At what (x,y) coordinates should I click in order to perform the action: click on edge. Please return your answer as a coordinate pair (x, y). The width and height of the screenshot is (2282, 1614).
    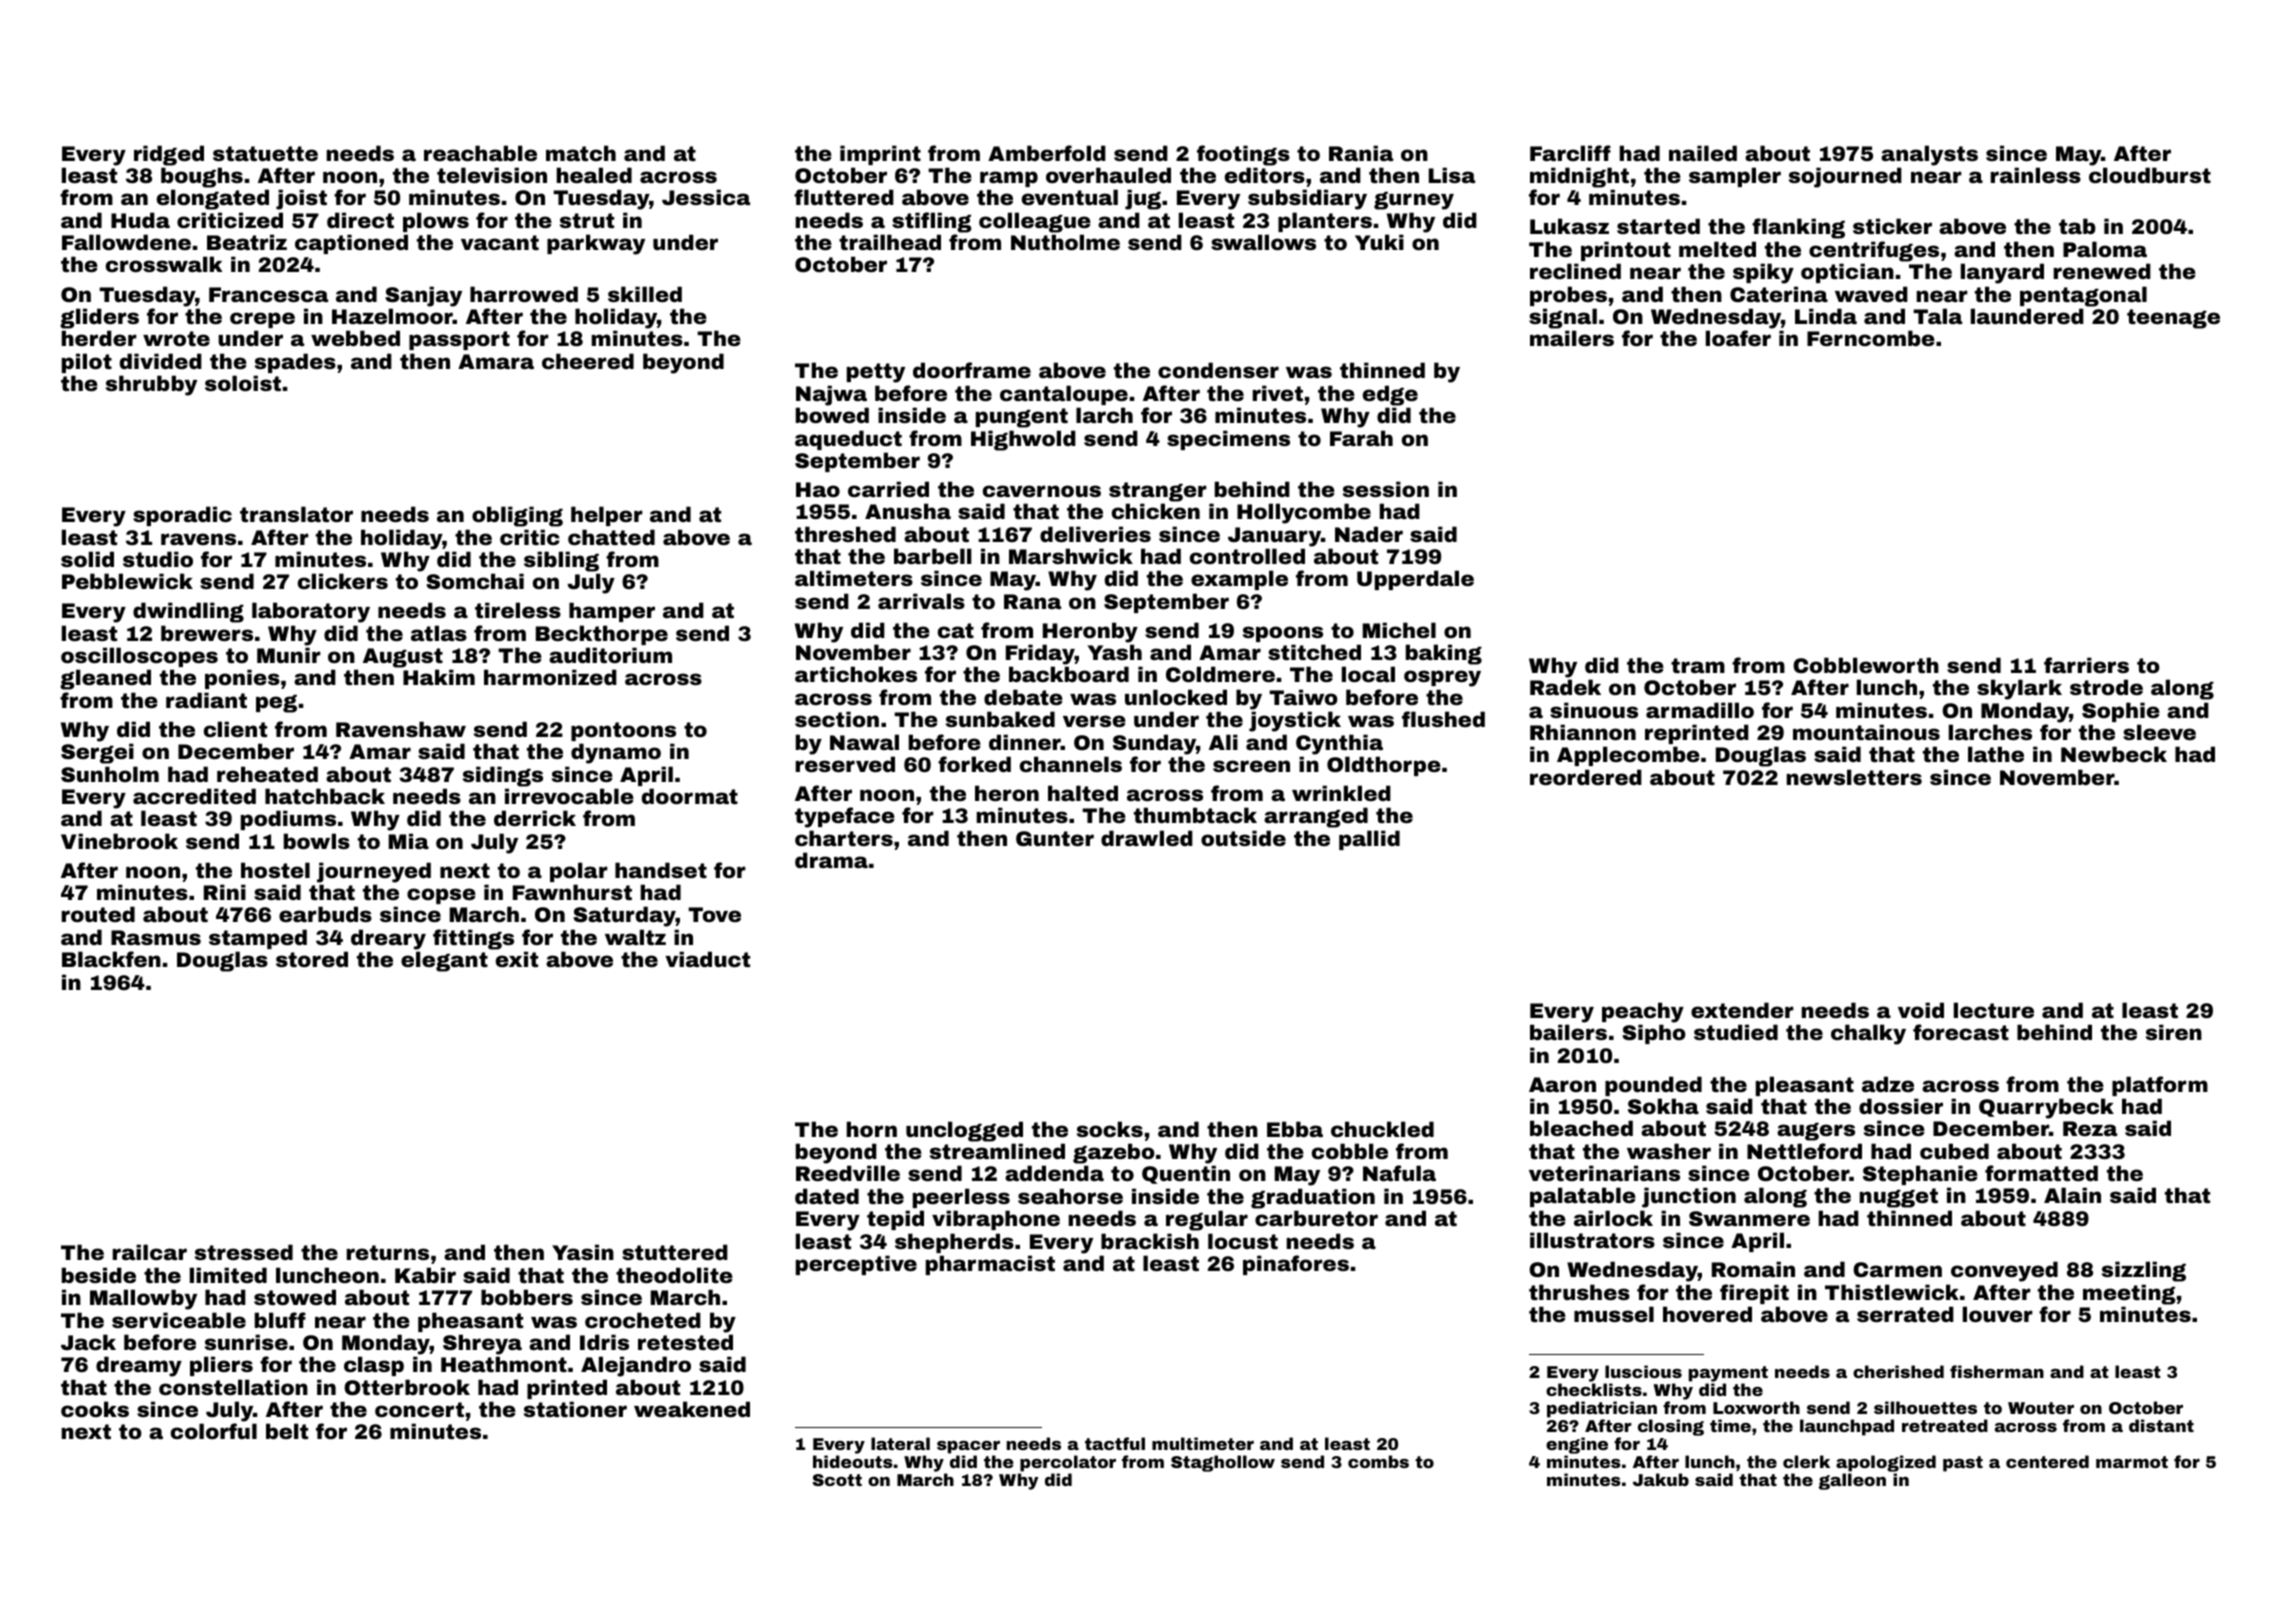
    Looking at the image, I should click on (1390, 395).
